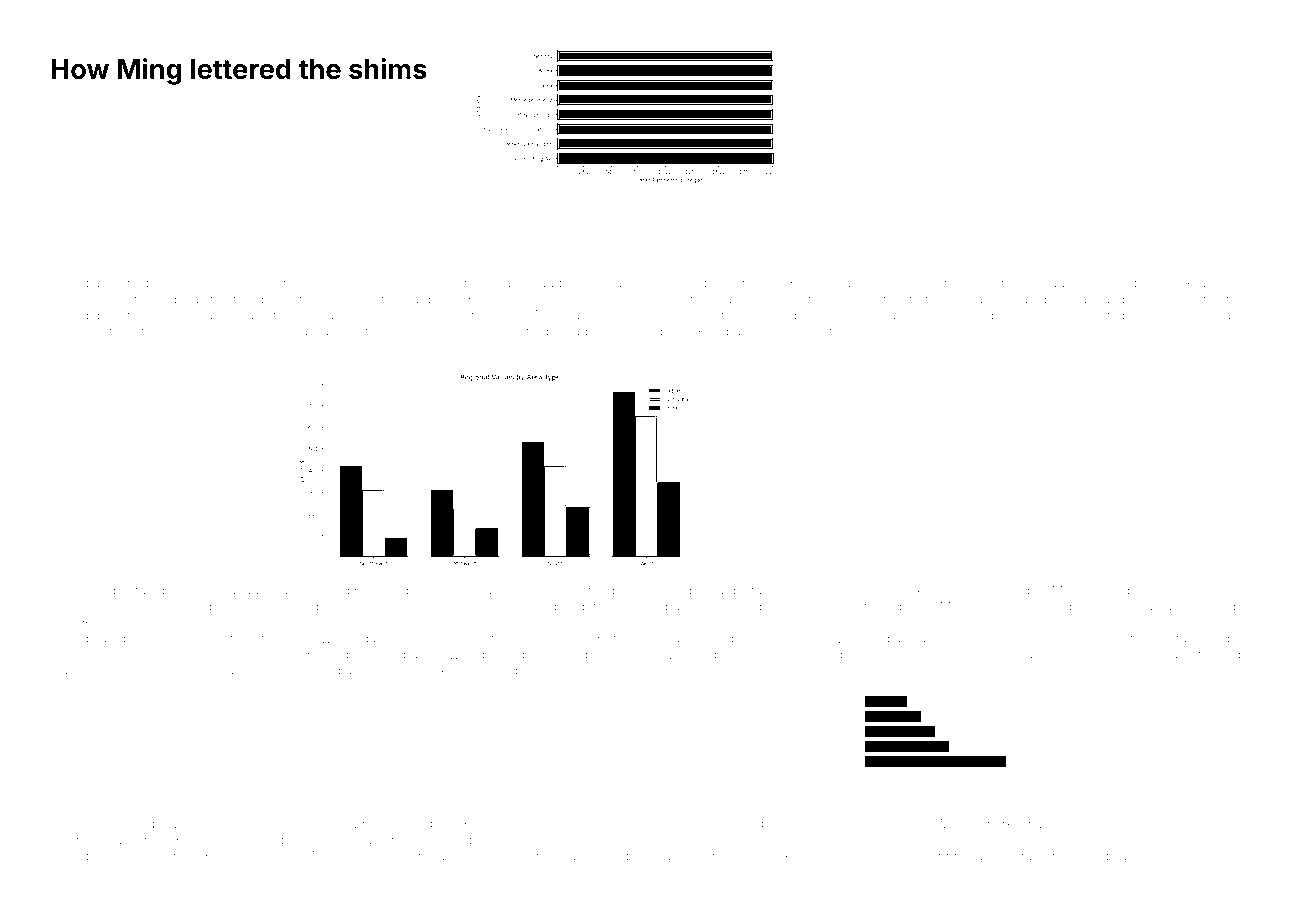 The height and width of the screenshot is (924, 1308). Describe the element at coordinates (765, 825) in the screenshot. I see `produced` at that location.
